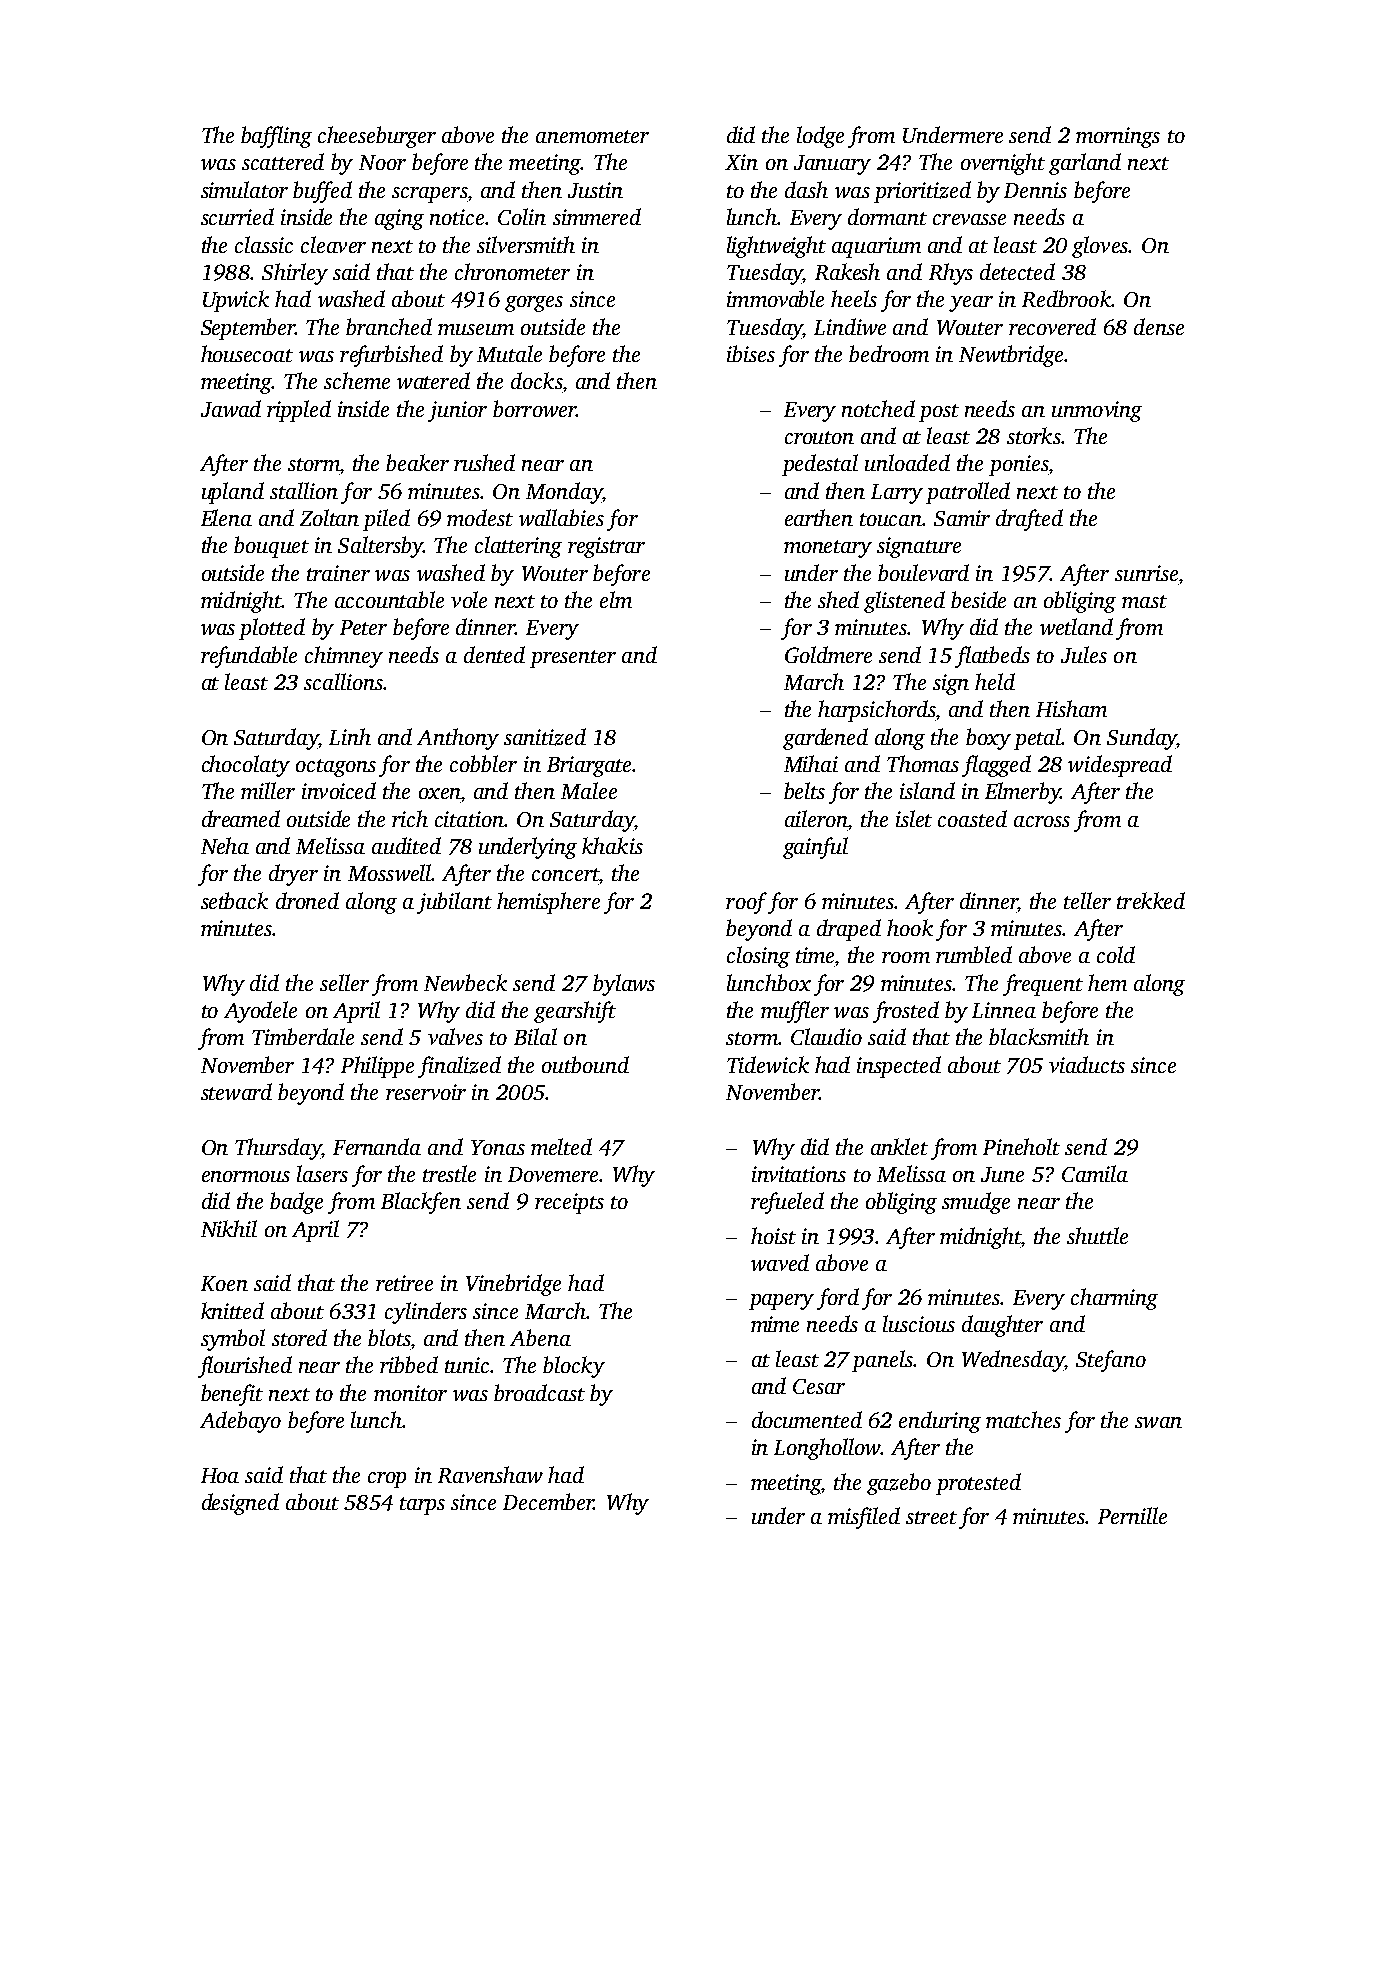  What do you see at coordinates (828, 654) in the screenshot?
I see `Goldmere` at bounding box center [828, 654].
